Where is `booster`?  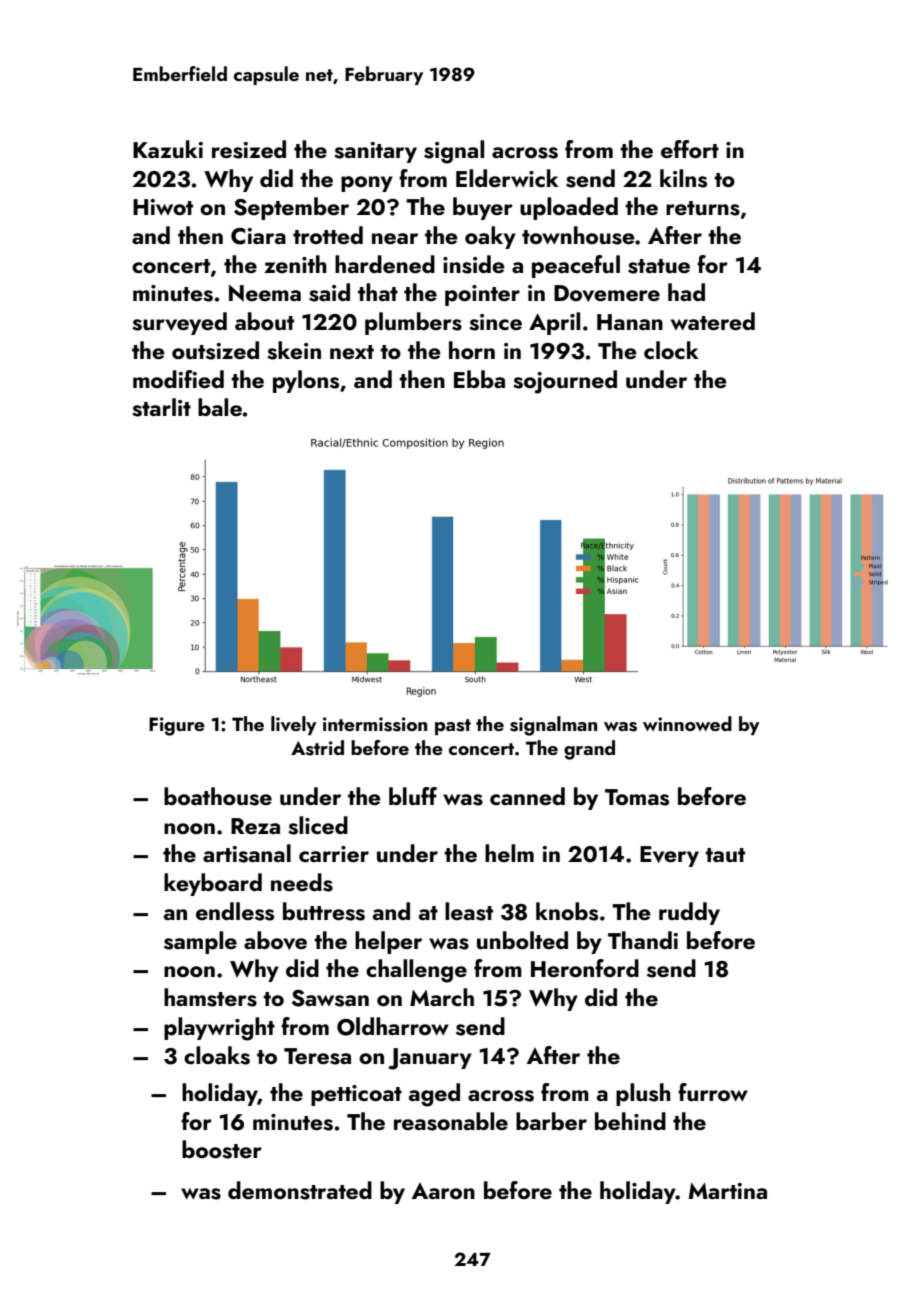
booster is located at coordinates (222, 1149).
